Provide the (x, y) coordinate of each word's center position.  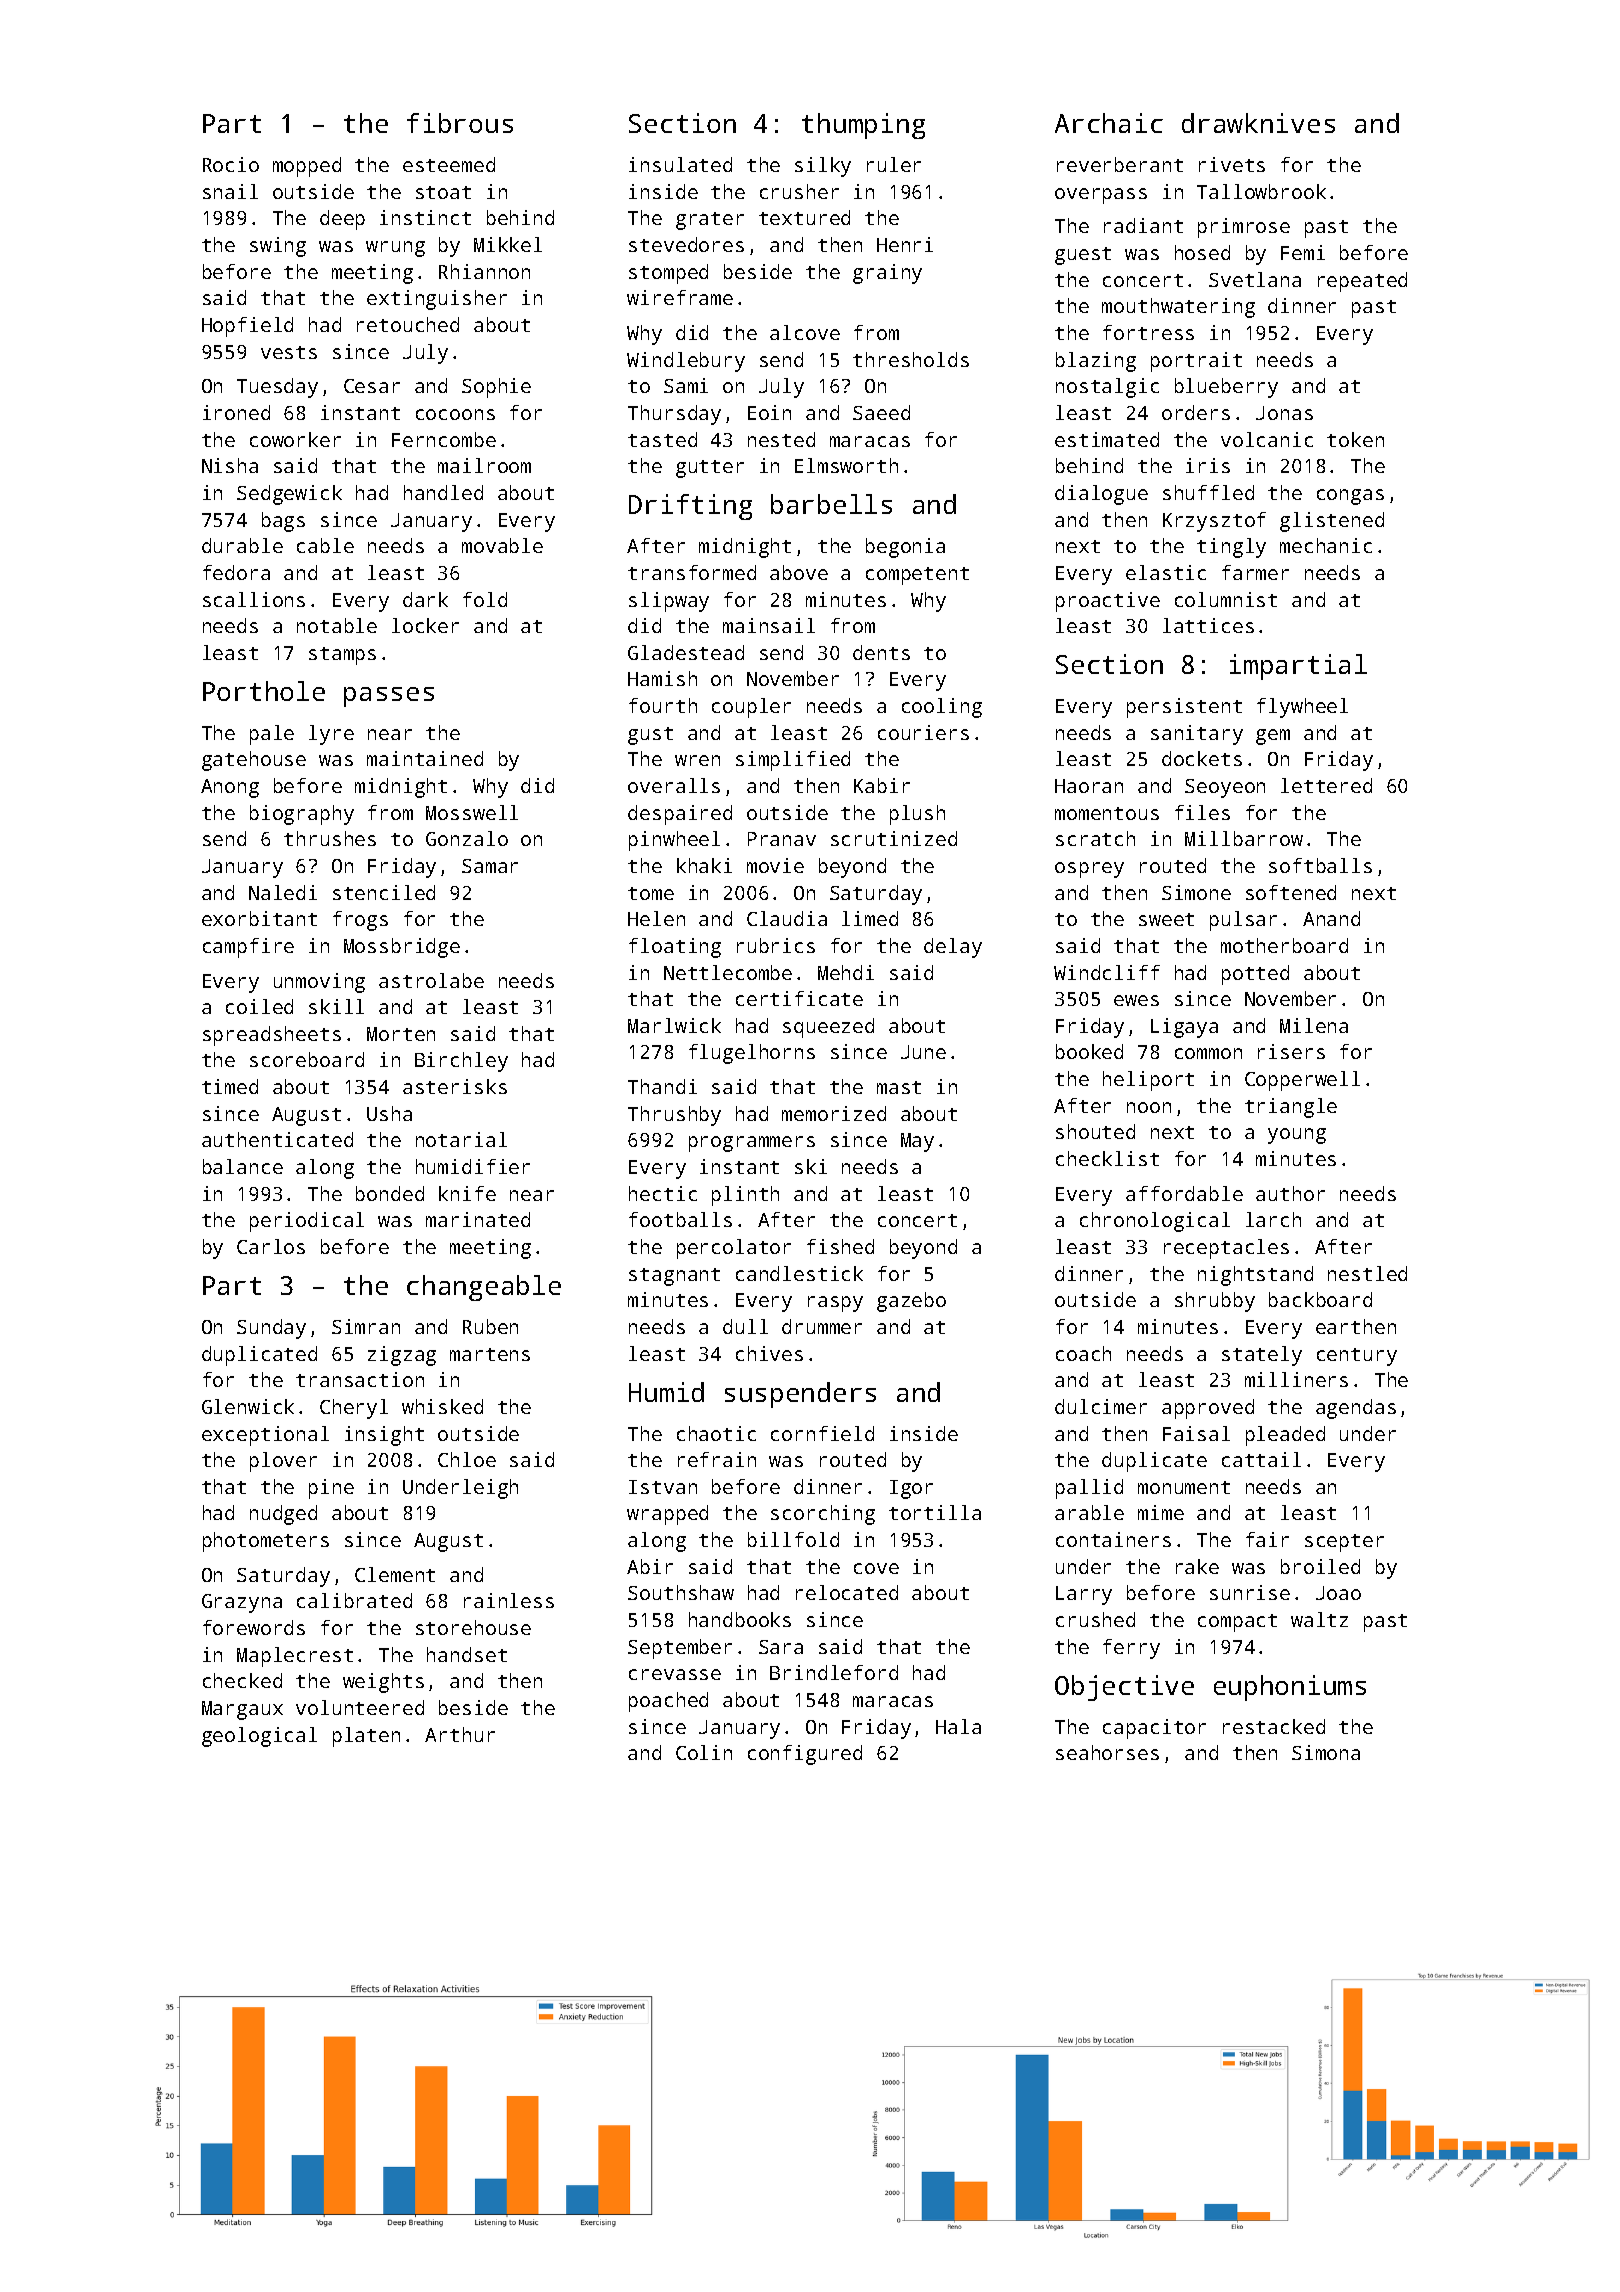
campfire (248, 948)
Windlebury (686, 362)
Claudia (787, 918)
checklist (1107, 1158)
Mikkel (508, 244)
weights (383, 1683)
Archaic (1109, 123)
